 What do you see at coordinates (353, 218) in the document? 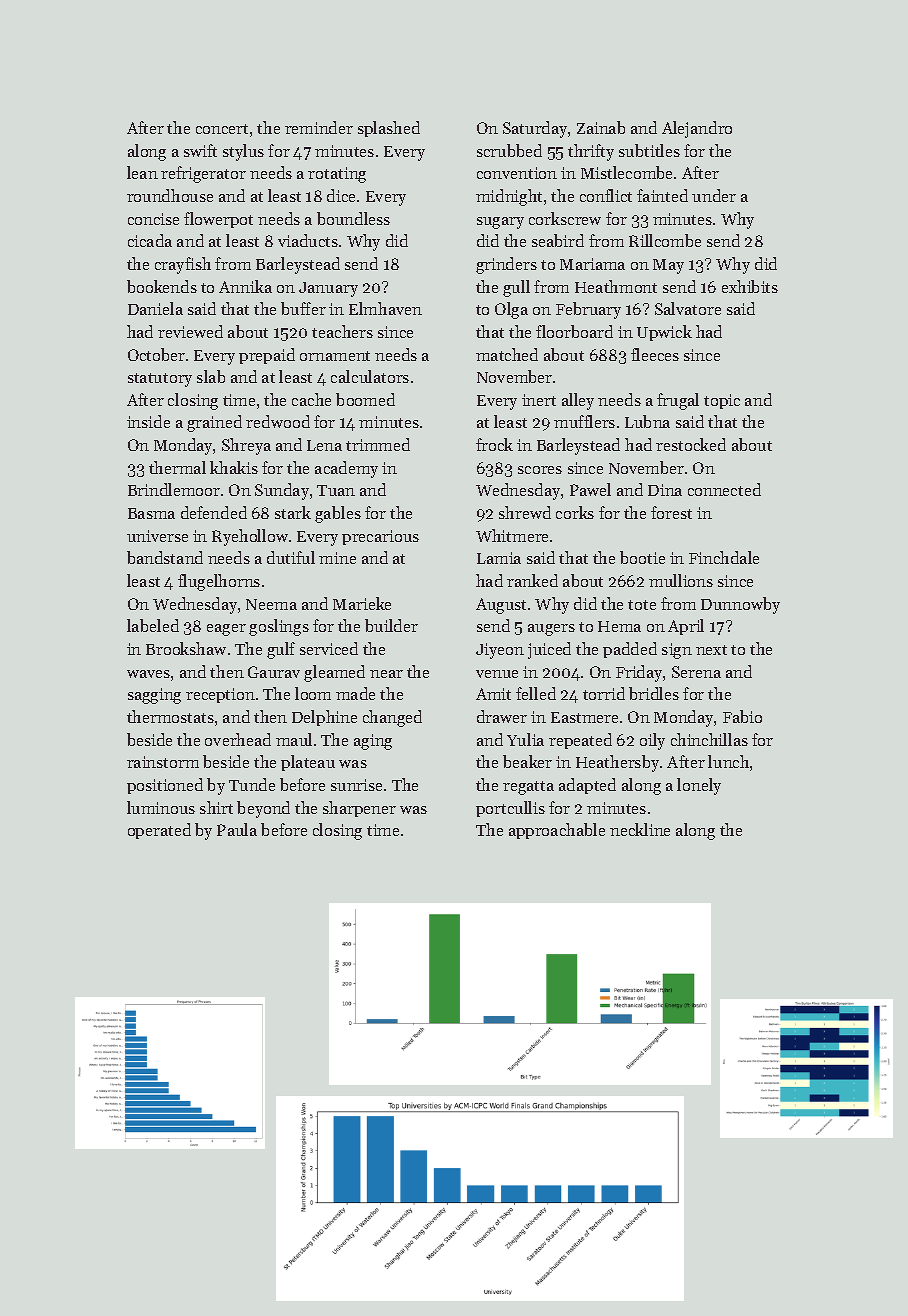
I see `boundless` at bounding box center [353, 218].
